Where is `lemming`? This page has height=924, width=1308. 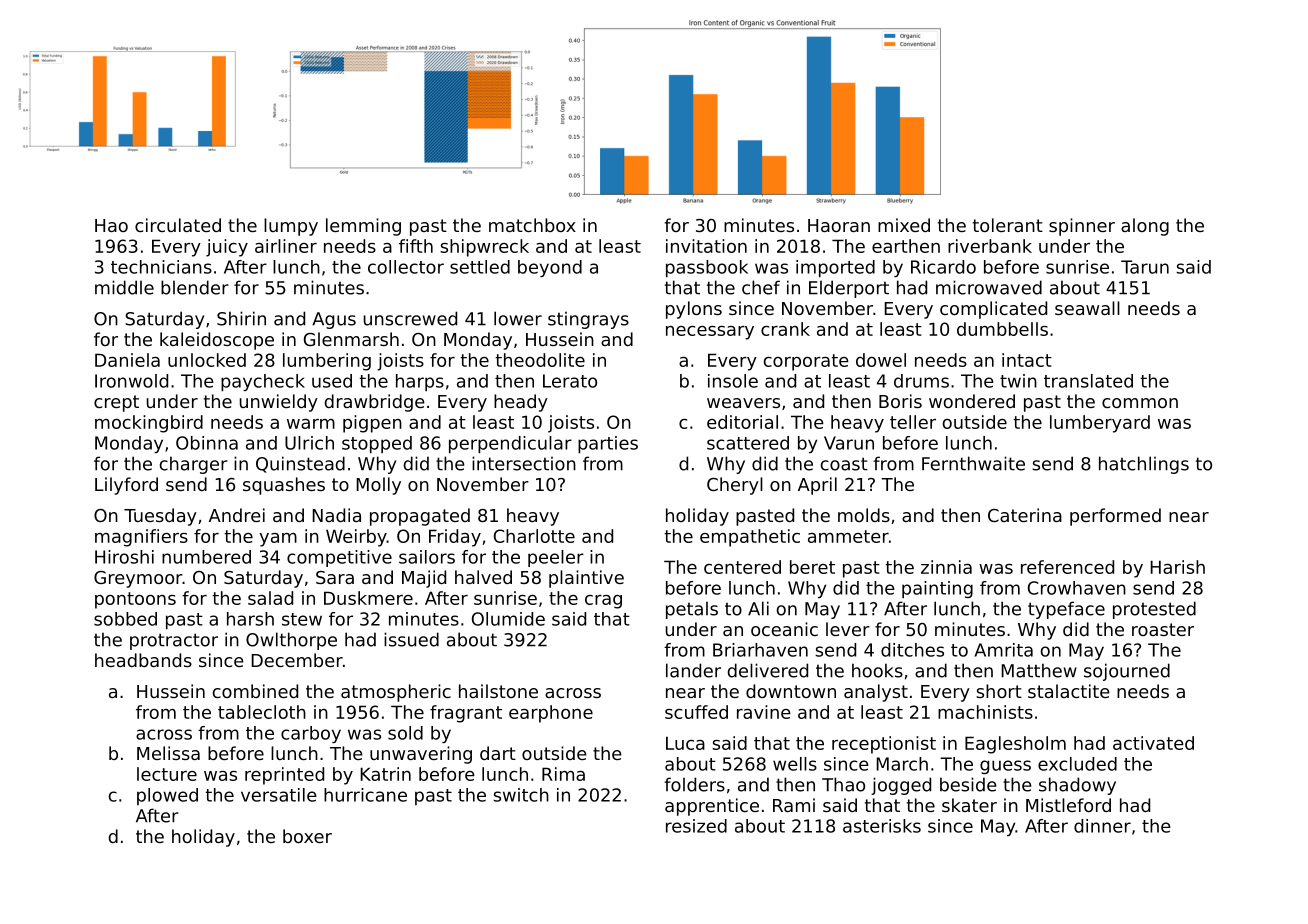
lemming is located at coordinates (363, 227).
